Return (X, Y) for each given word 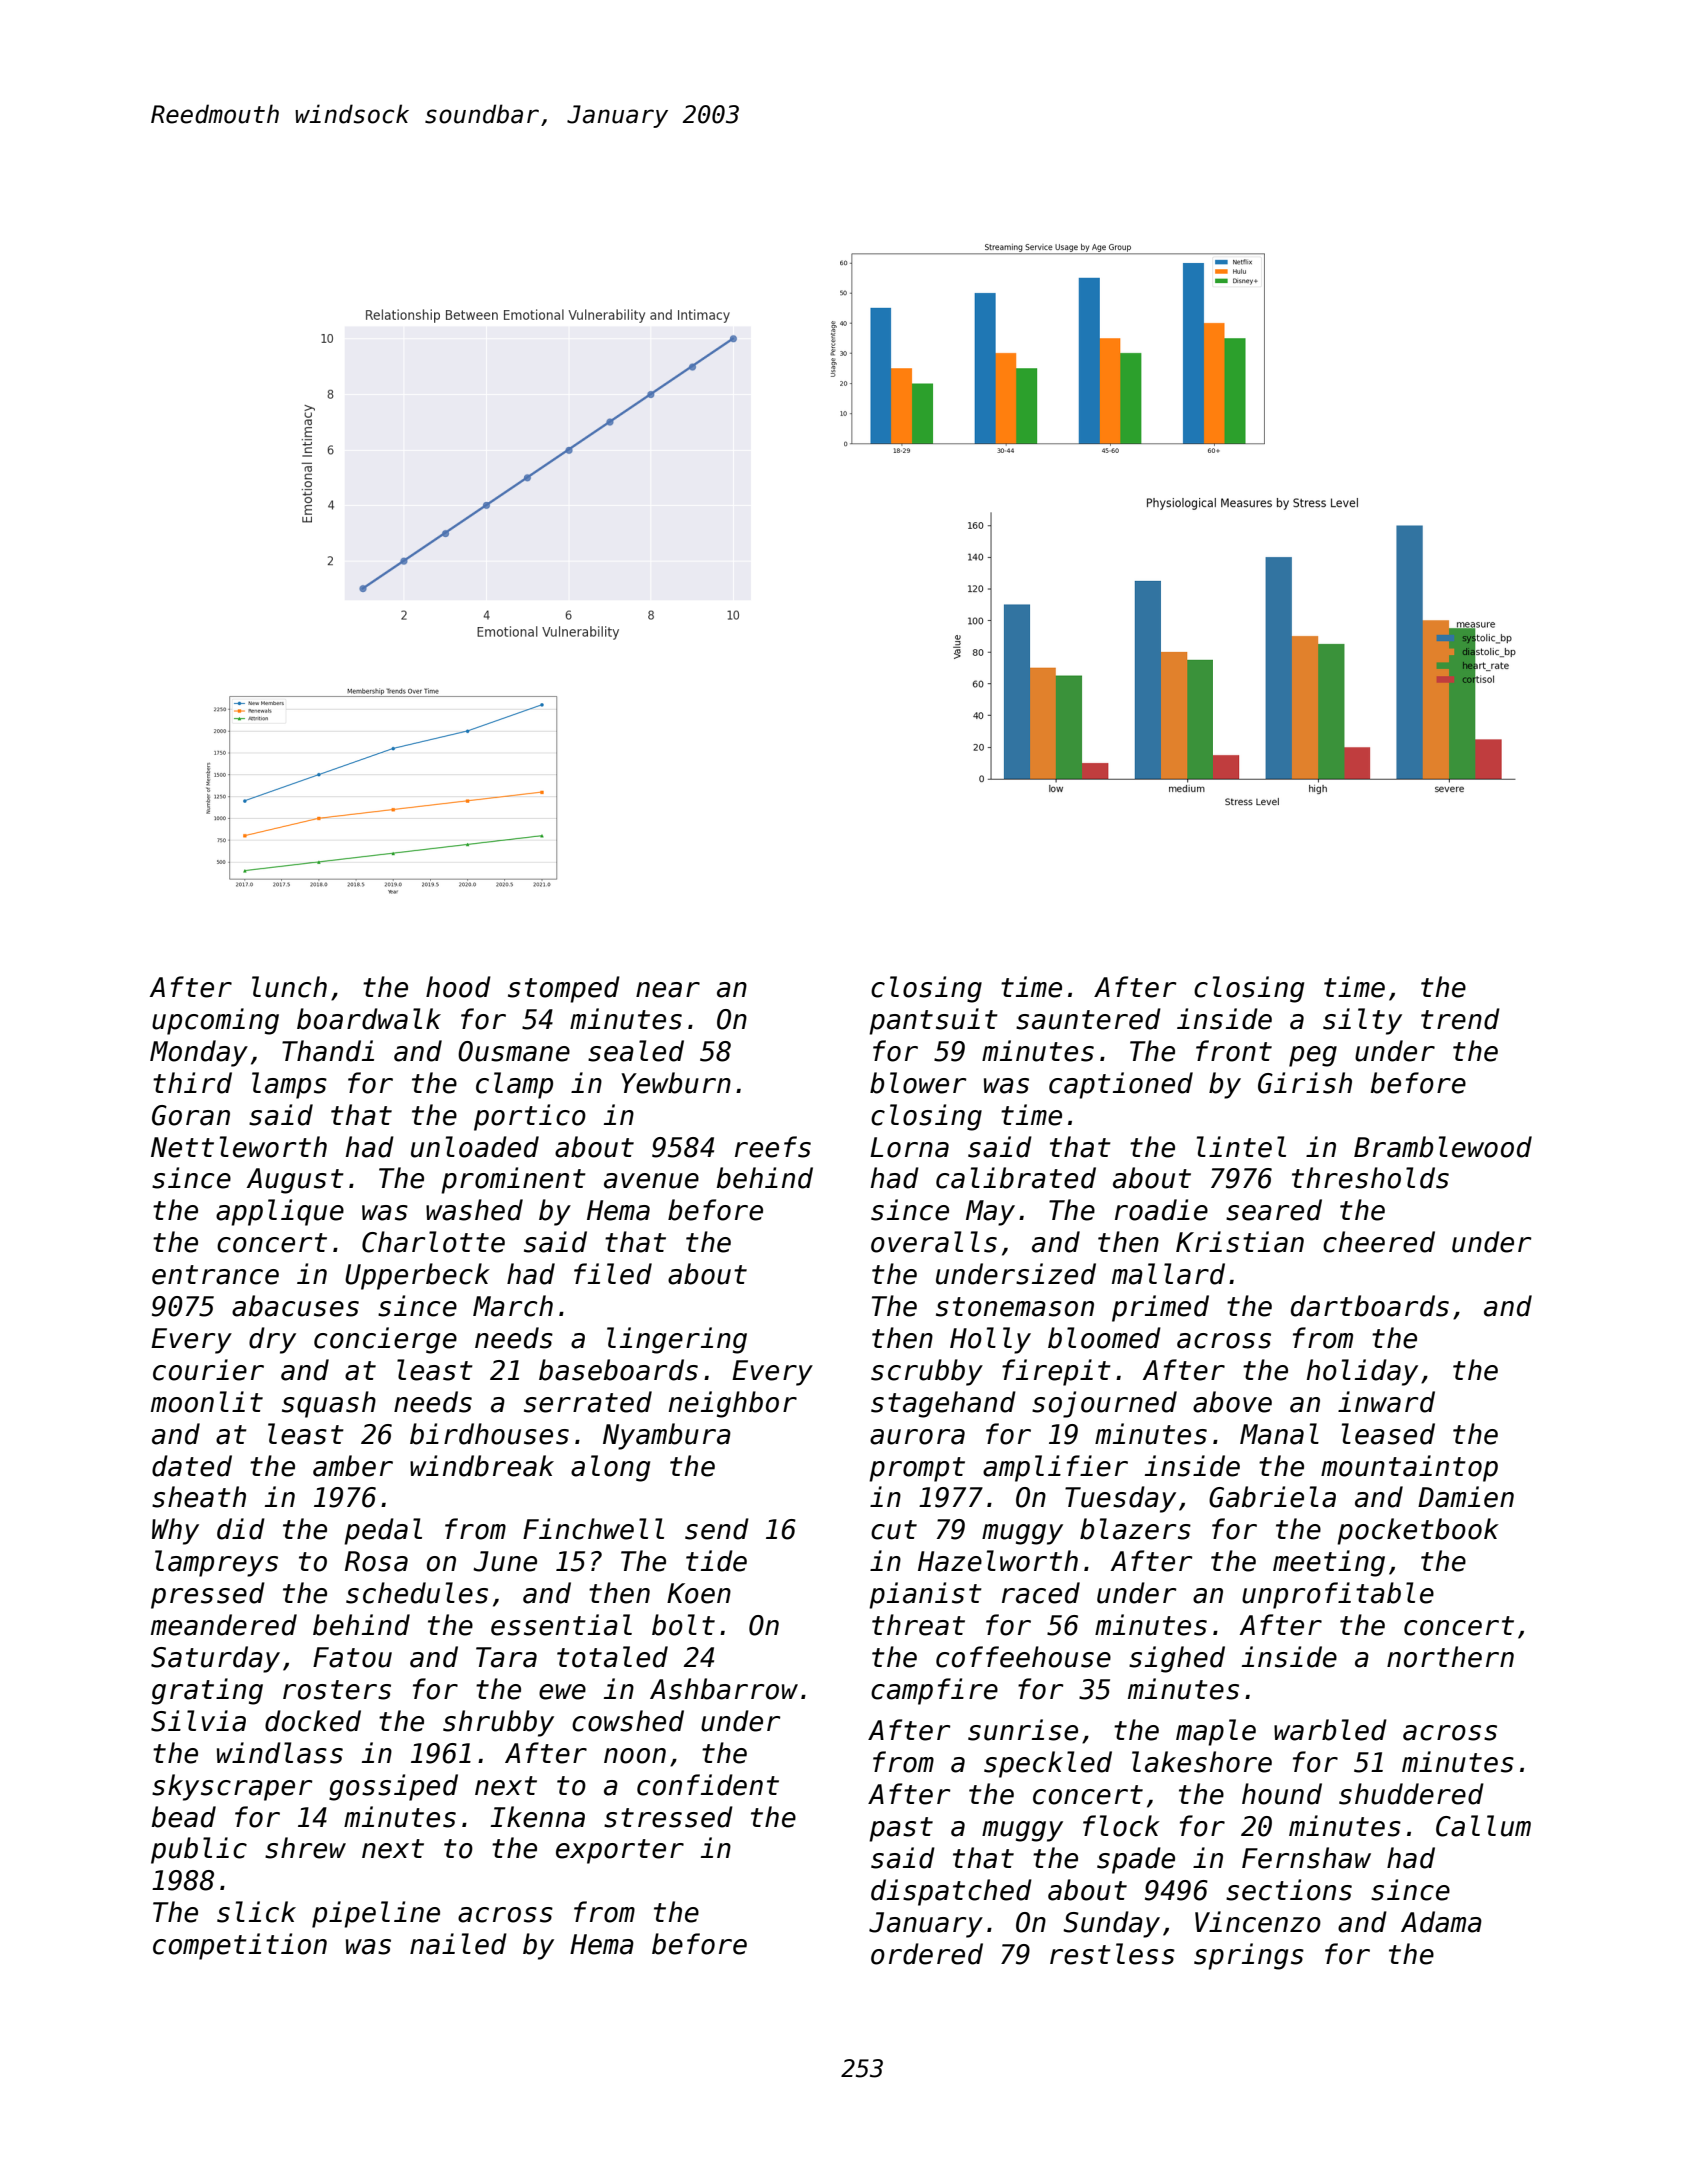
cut (894, 1530)
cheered (1379, 1242)
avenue (651, 1181)
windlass (280, 1753)
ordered (927, 1954)
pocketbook (1418, 1531)
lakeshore (1202, 1762)
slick (256, 1912)
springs (1249, 1956)
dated (192, 1466)
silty (1362, 1021)
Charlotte (433, 1242)
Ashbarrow (724, 1689)
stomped (564, 989)
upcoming (215, 1021)
